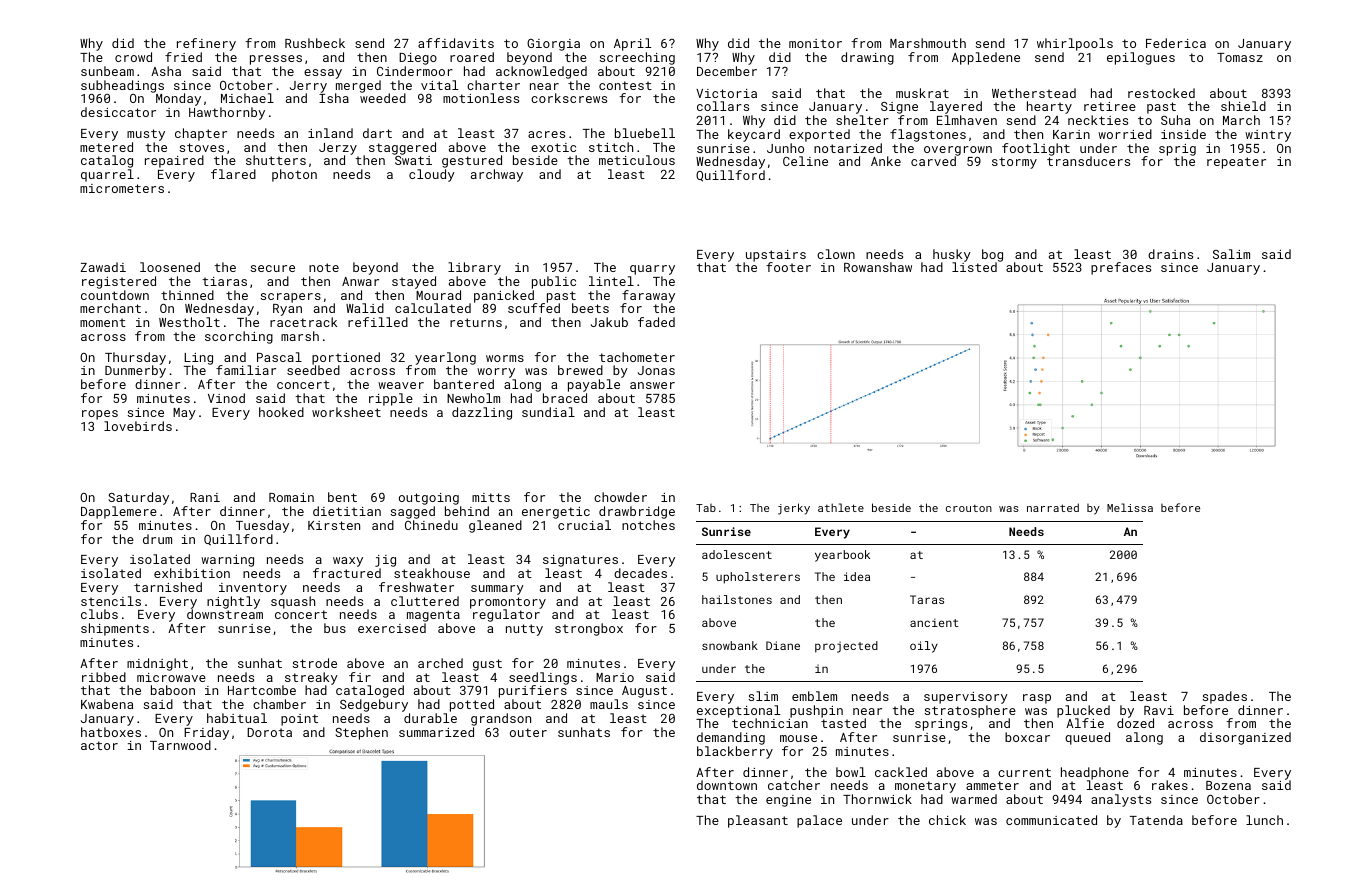 The width and height of the screenshot is (1372, 887). What do you see at coordinates (656, 370) in the screenshot?
I see `Jonas` at bounding box center [656, 370].
